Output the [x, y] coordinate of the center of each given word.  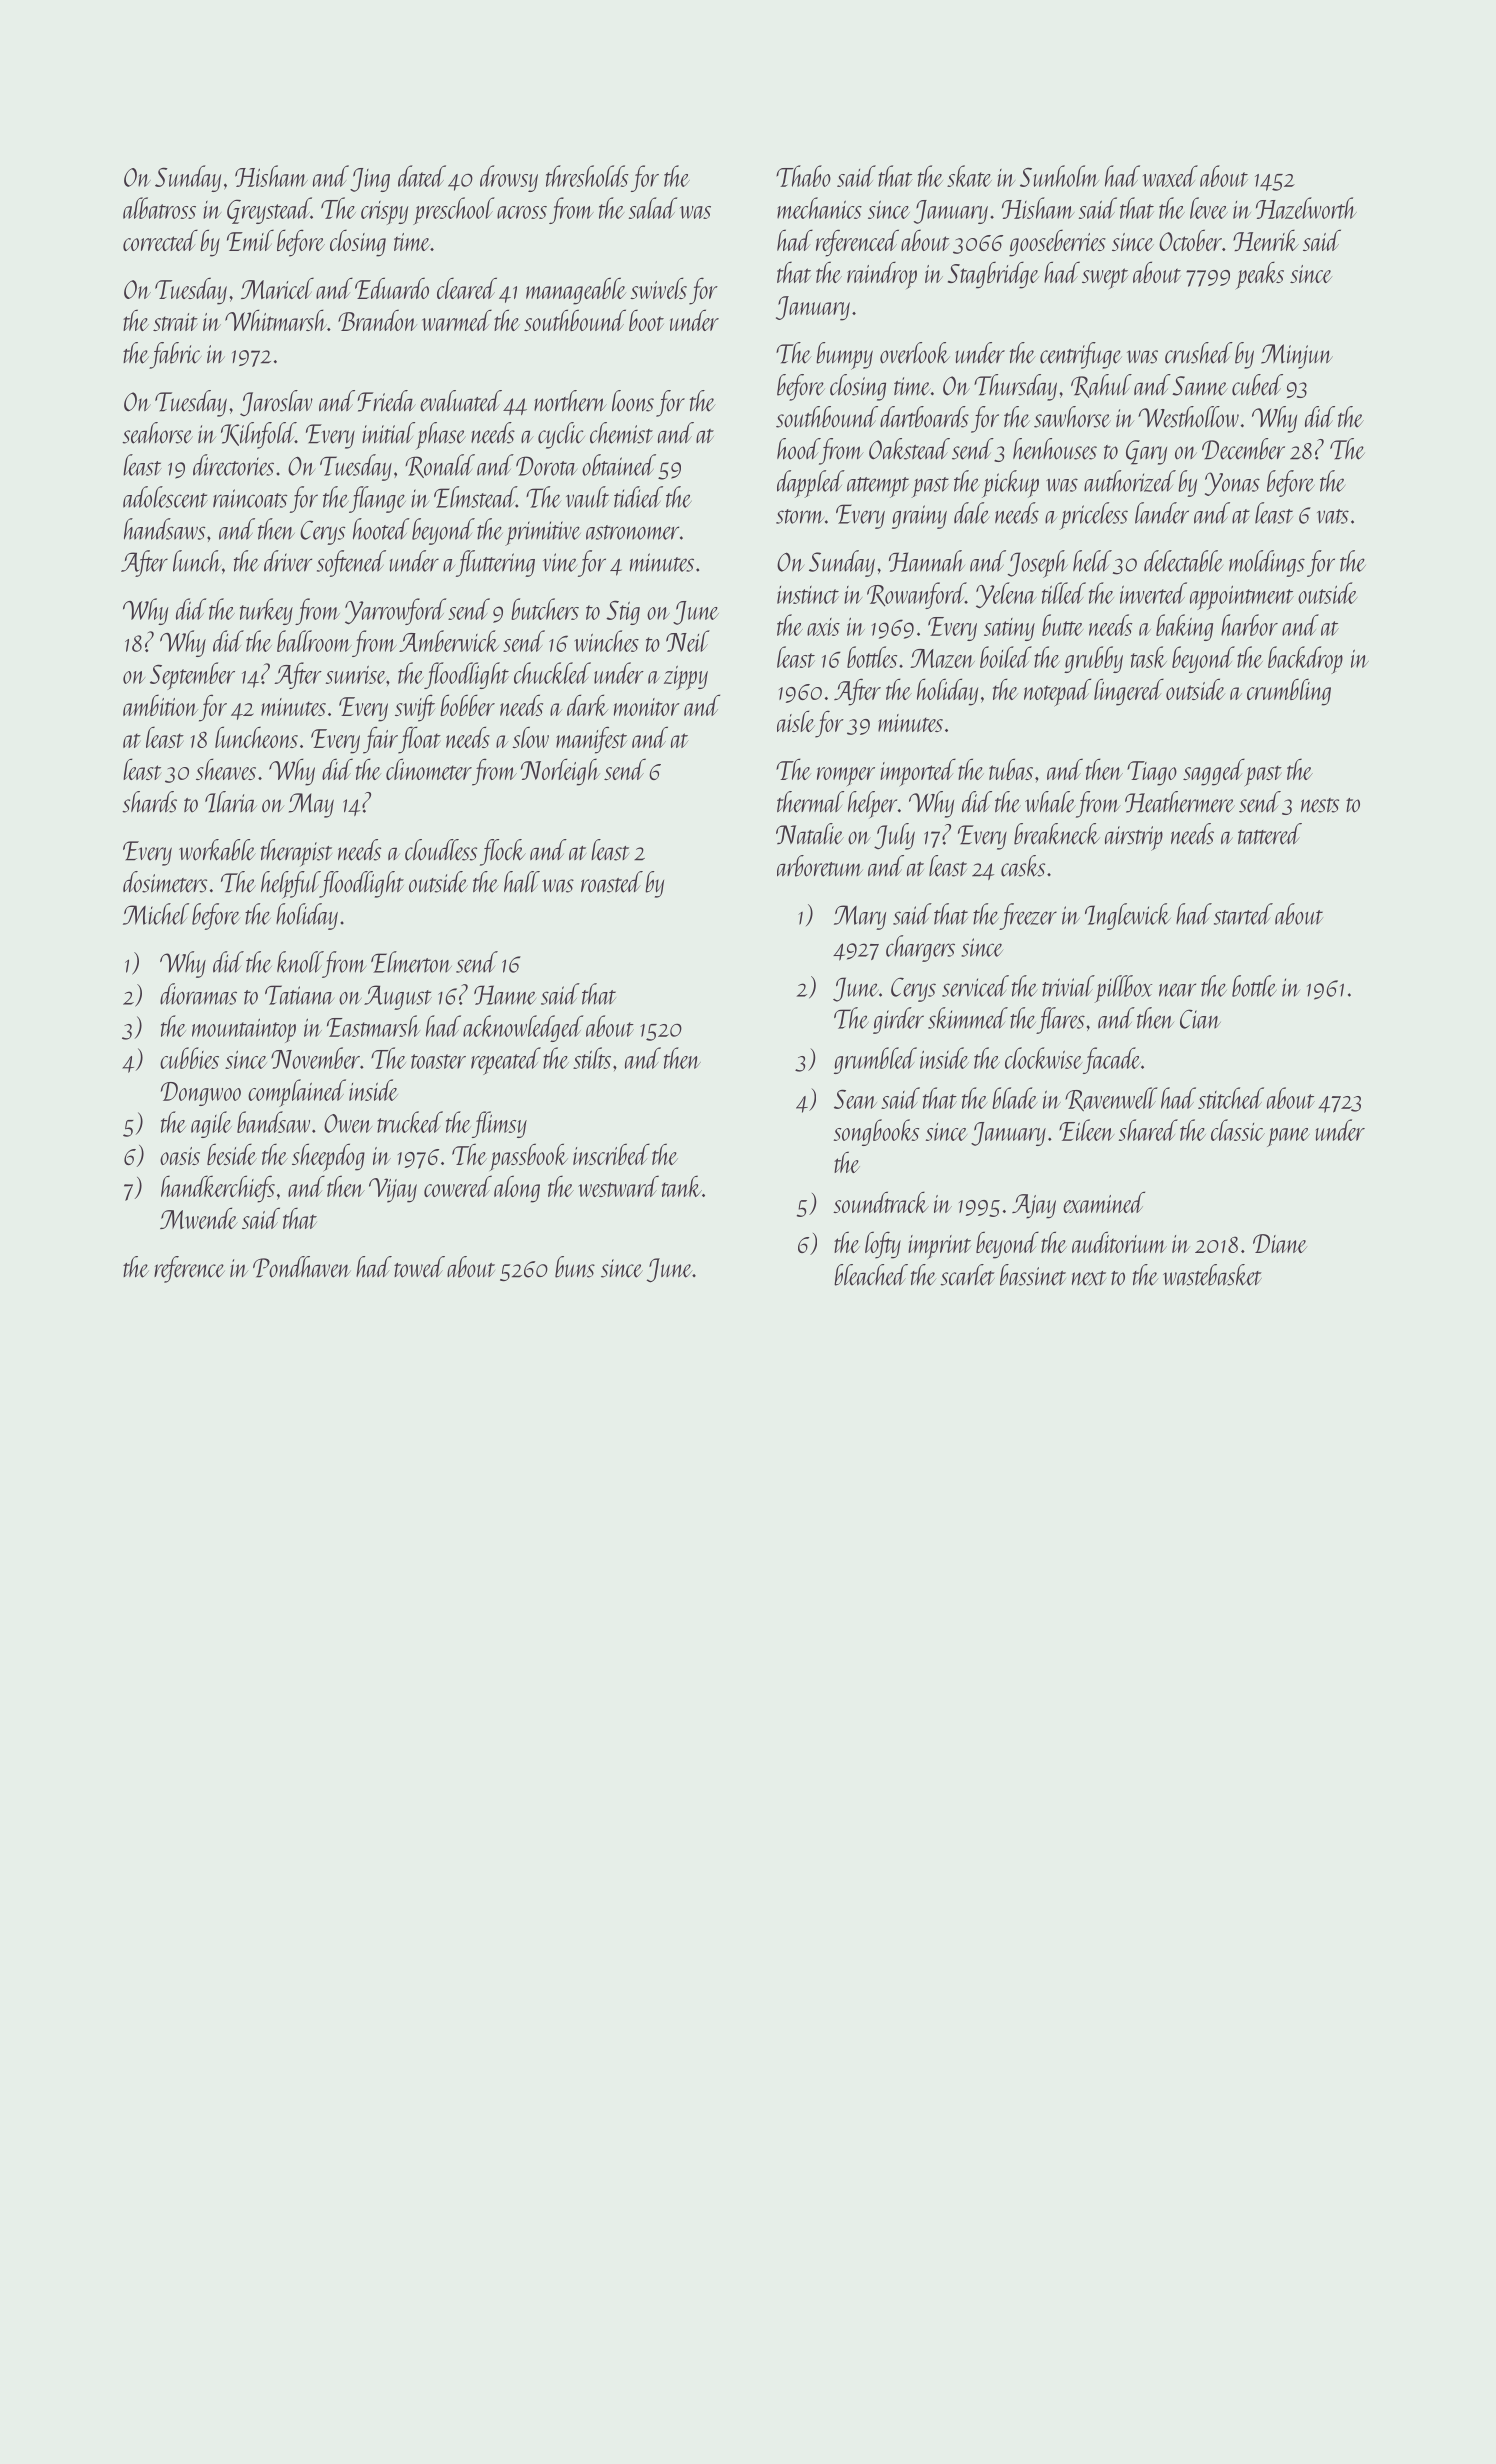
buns [575, 1267]
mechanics [819, 208]
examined [1104, 1202]
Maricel [277, 288]
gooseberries [1057, 243]
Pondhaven [302, 1267]
